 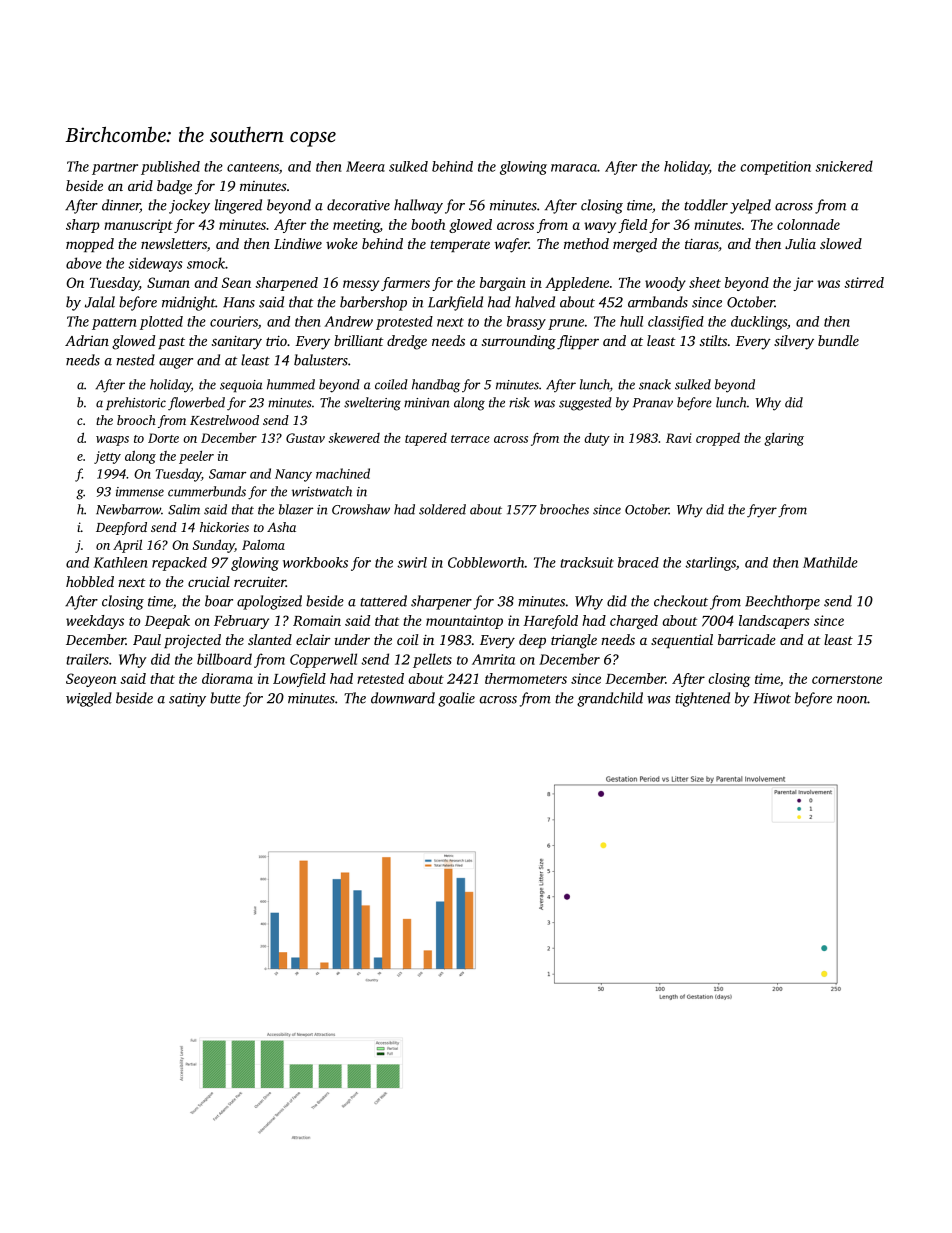 I want to click on terrace, so click(x=470, y=439).
